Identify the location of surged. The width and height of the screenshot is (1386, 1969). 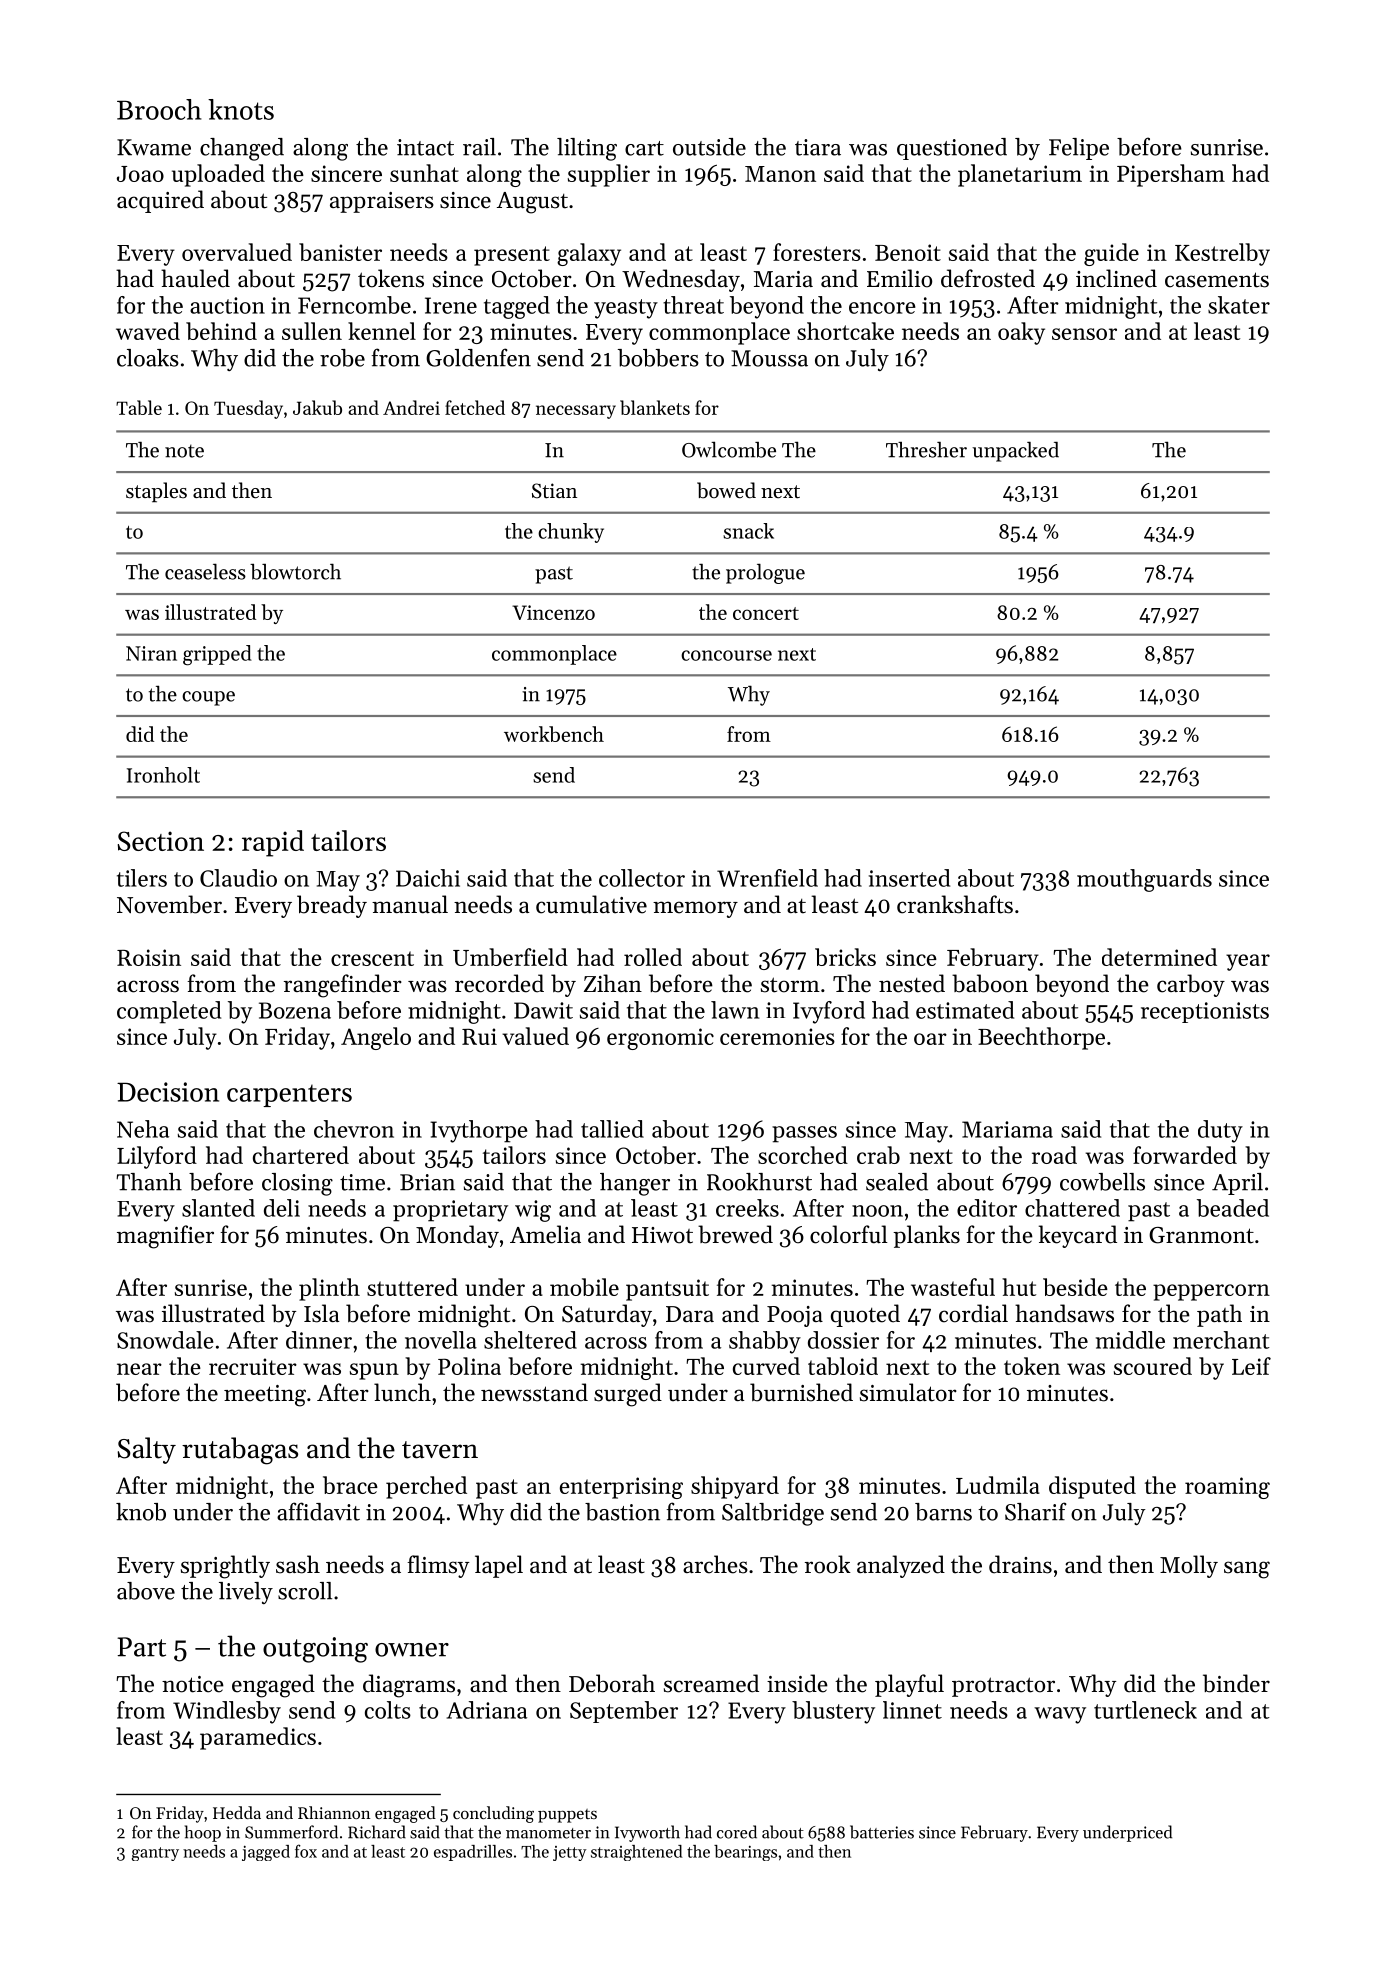
(628, 1395).
